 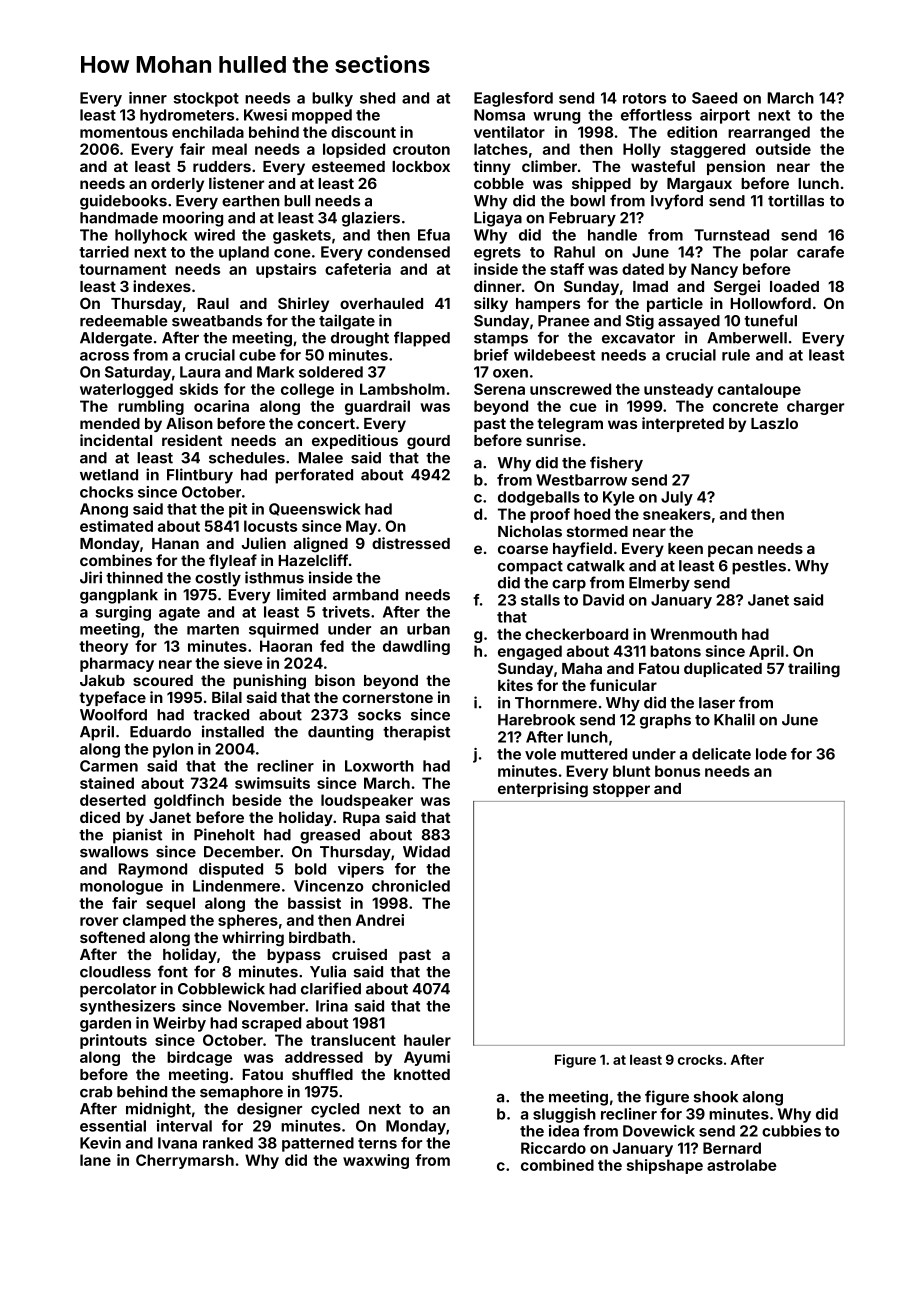 I want to click on Cherrymarsh, so click(x=185, y=1161).
